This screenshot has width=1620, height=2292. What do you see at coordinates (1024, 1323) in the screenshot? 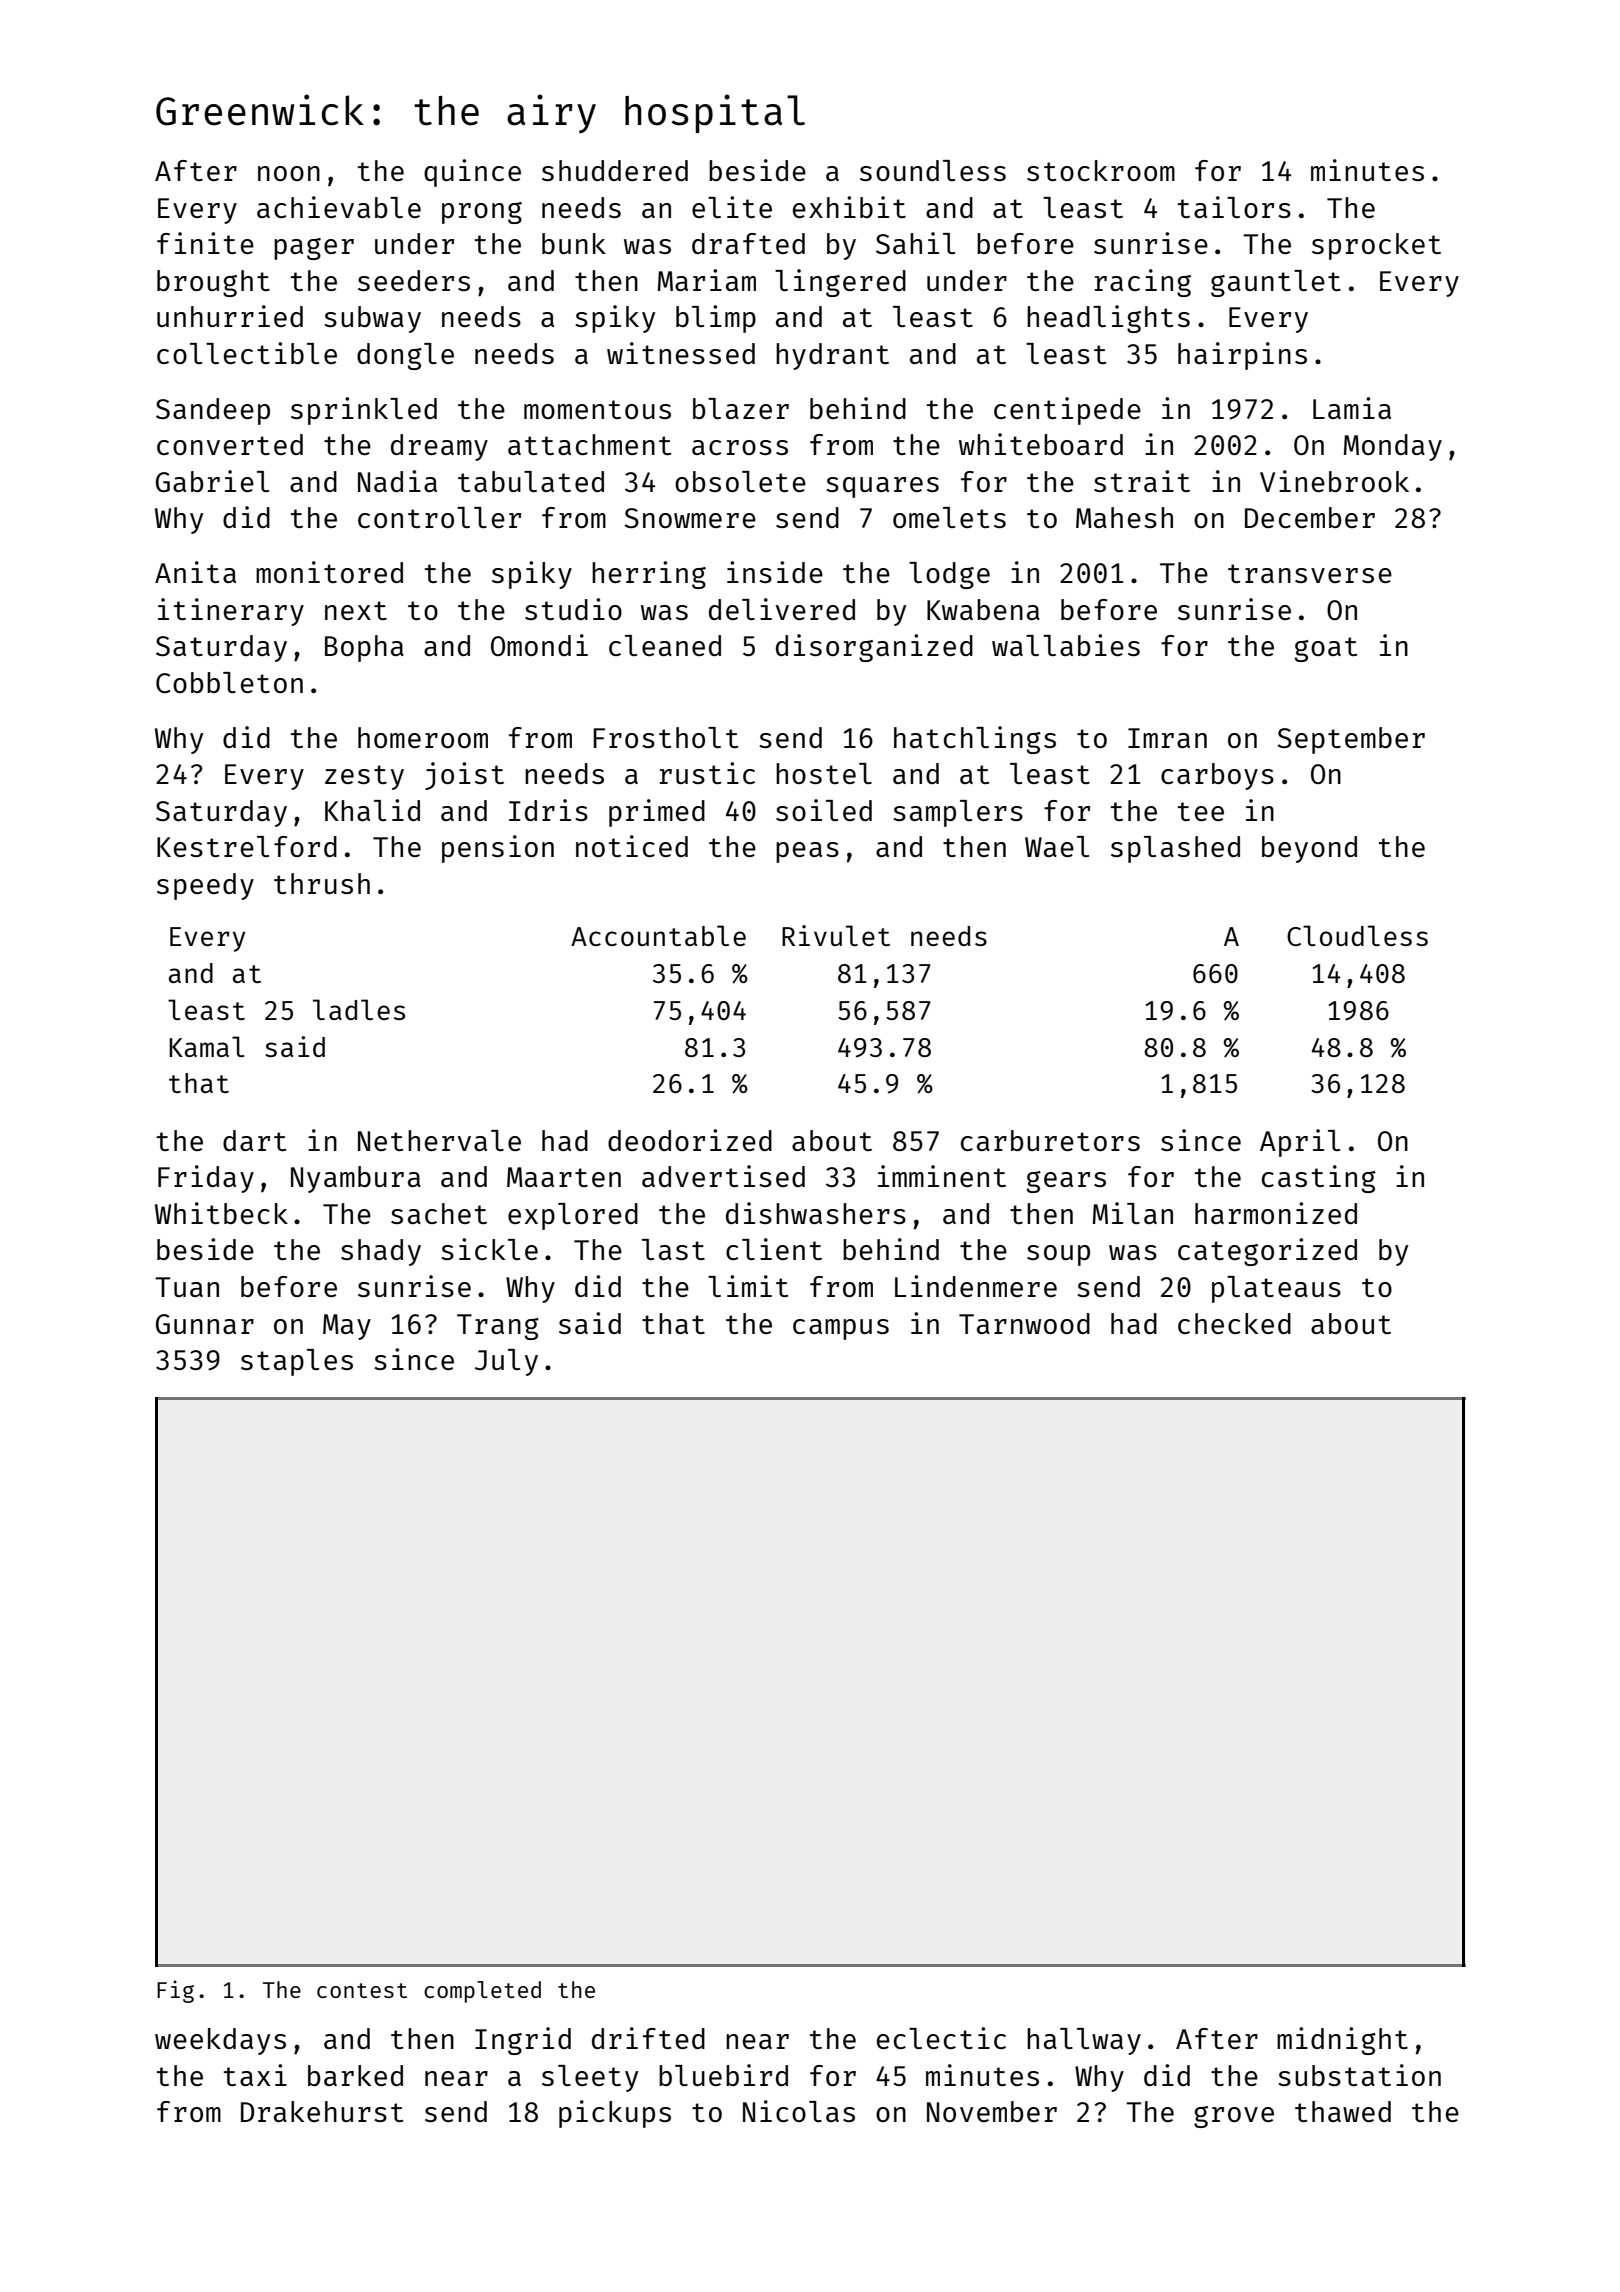
I see `Tarnwood` at bounding box center [1024, 1323].
